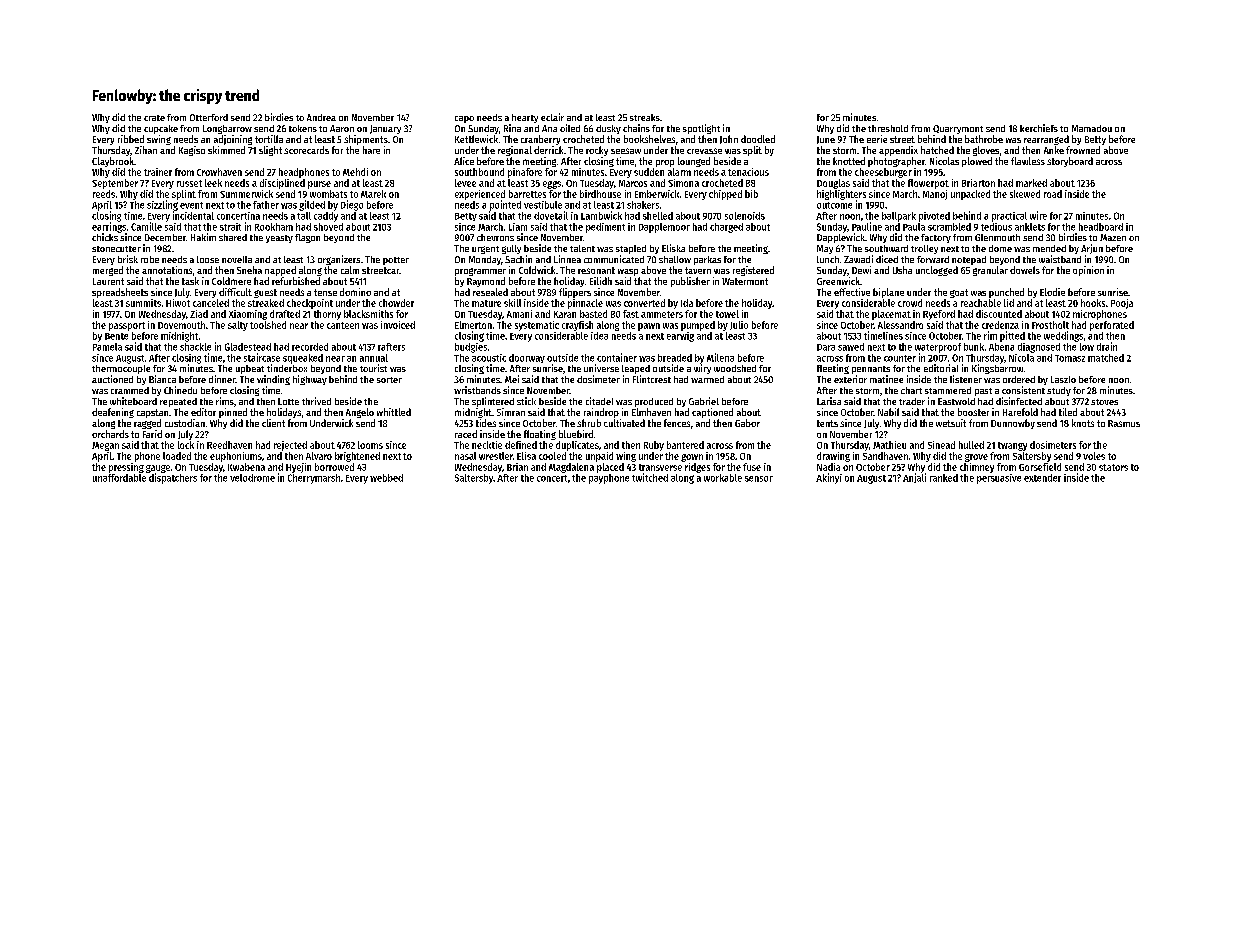 This document has width=1233, height=952. Describe the element at coordinates (1092, 128) in the document. I see `Mamadou` at that location.
